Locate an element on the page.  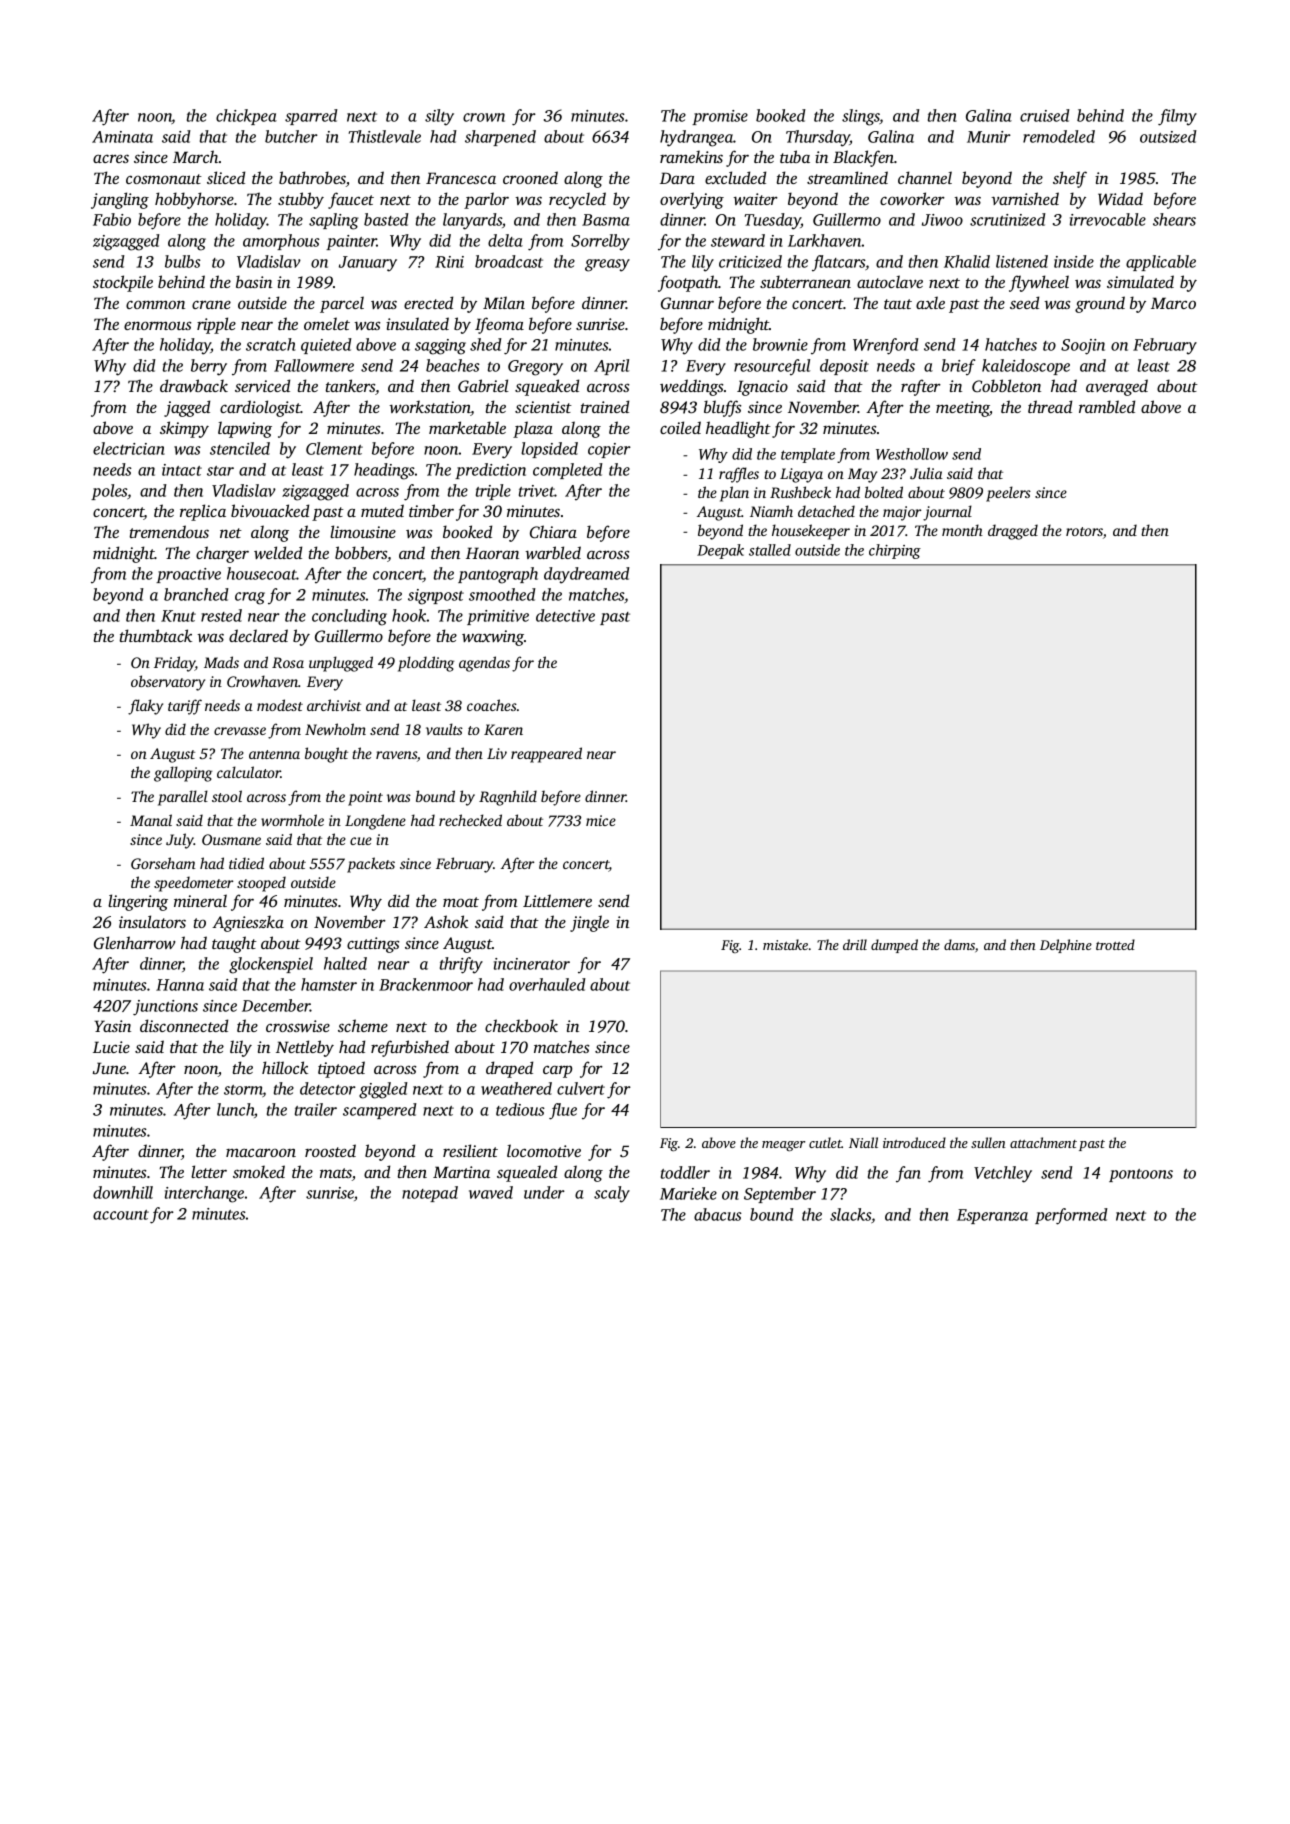
Aminata is located at coordinates (122, 137).
